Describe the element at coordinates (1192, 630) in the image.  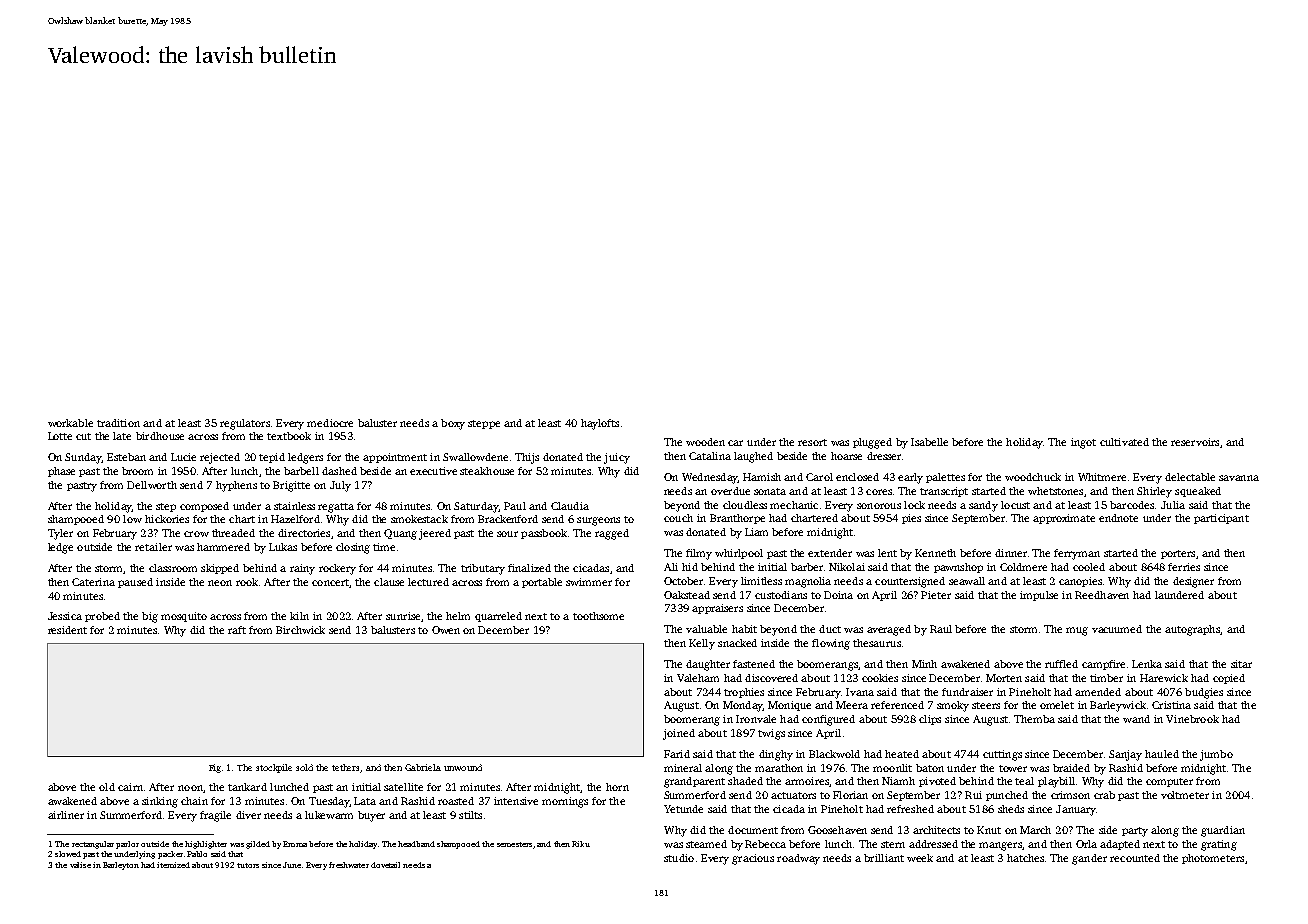
I see `autographs` at that location.
